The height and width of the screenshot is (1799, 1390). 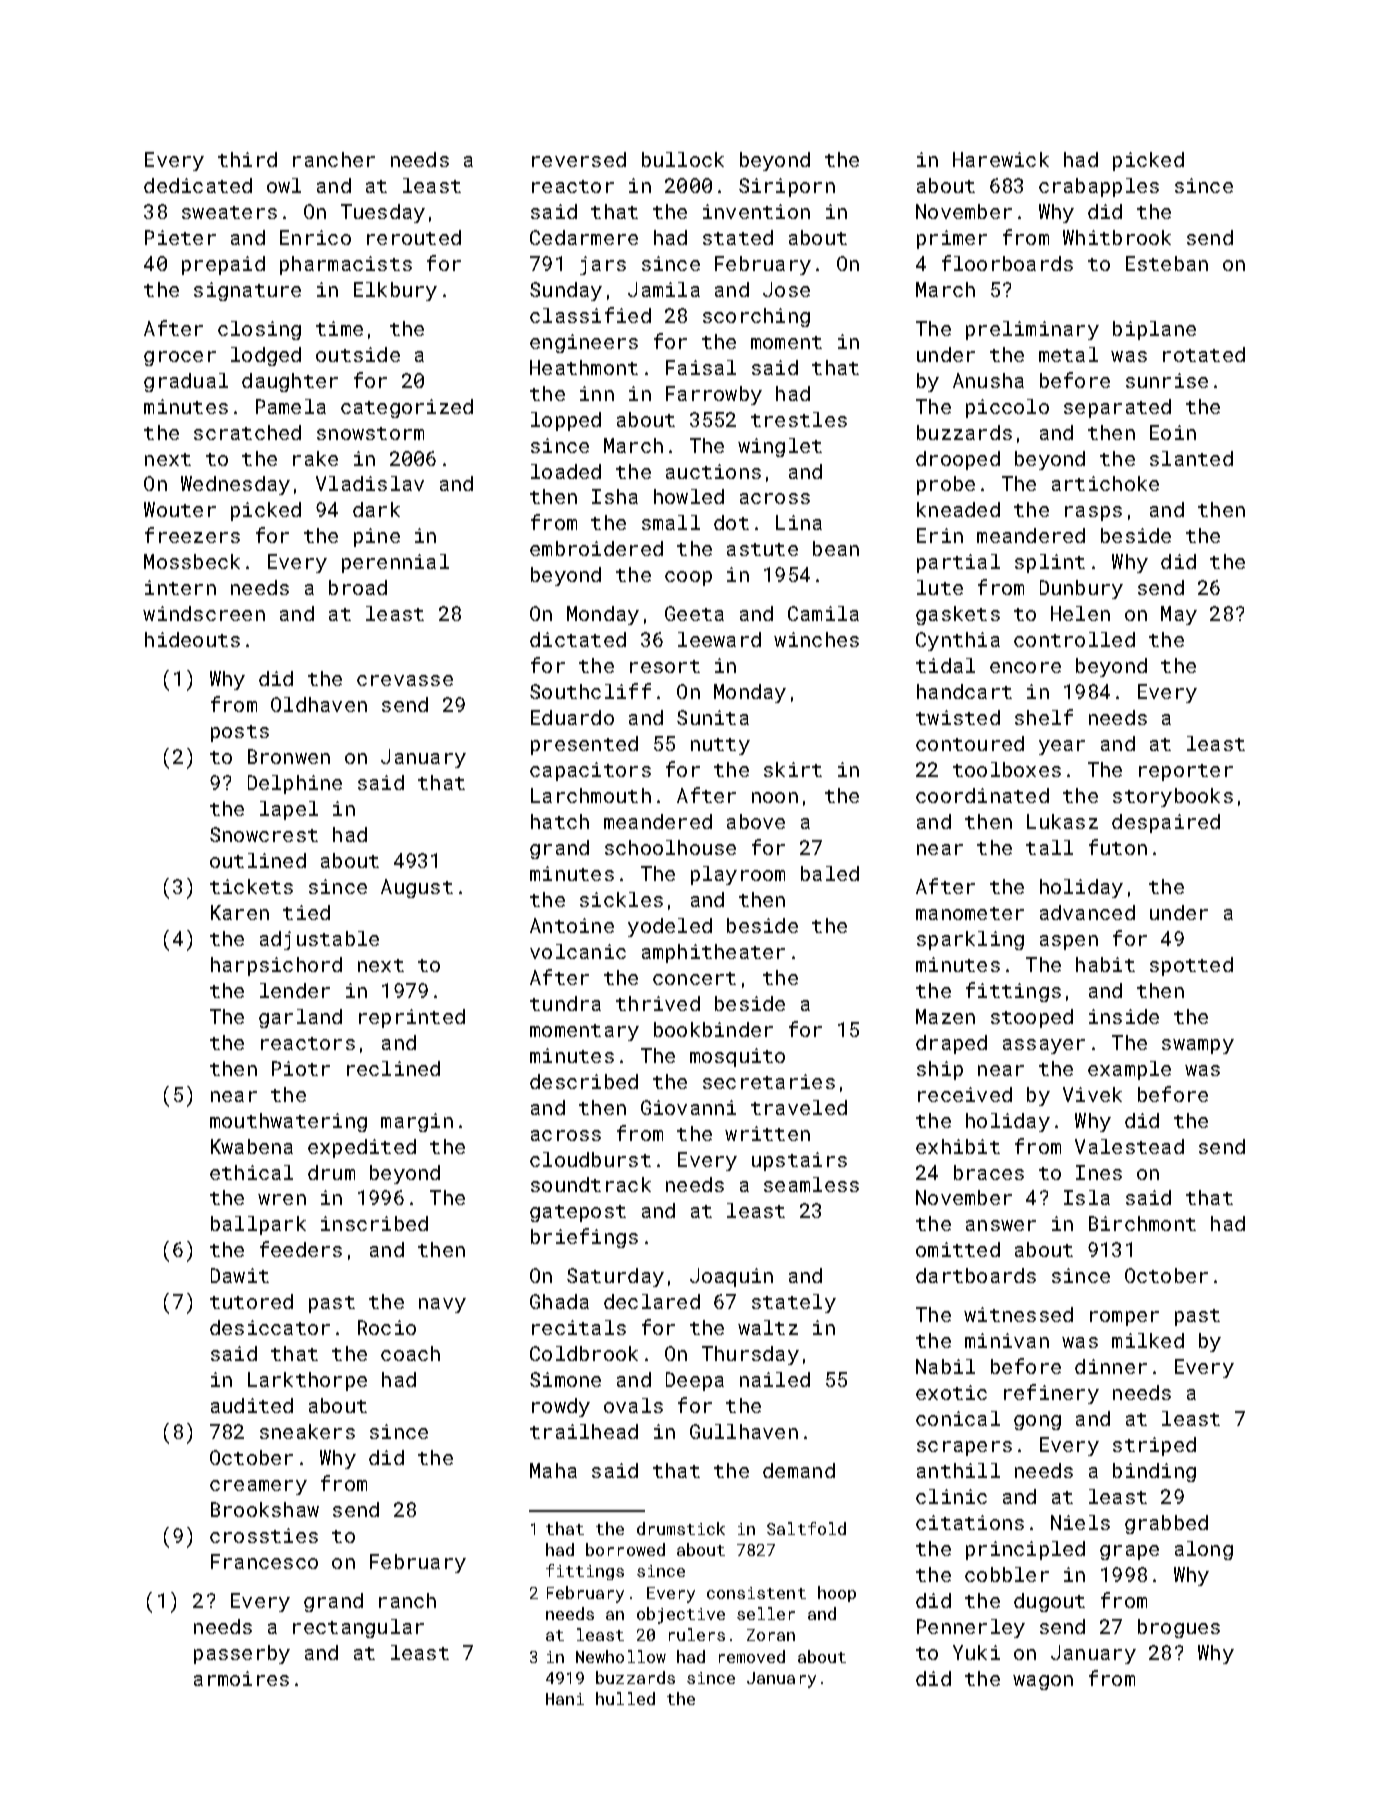 What do you see at coordinates (251, 1301) in the screenshot?
I see `tutored` at bounding box center [251, 1301].
